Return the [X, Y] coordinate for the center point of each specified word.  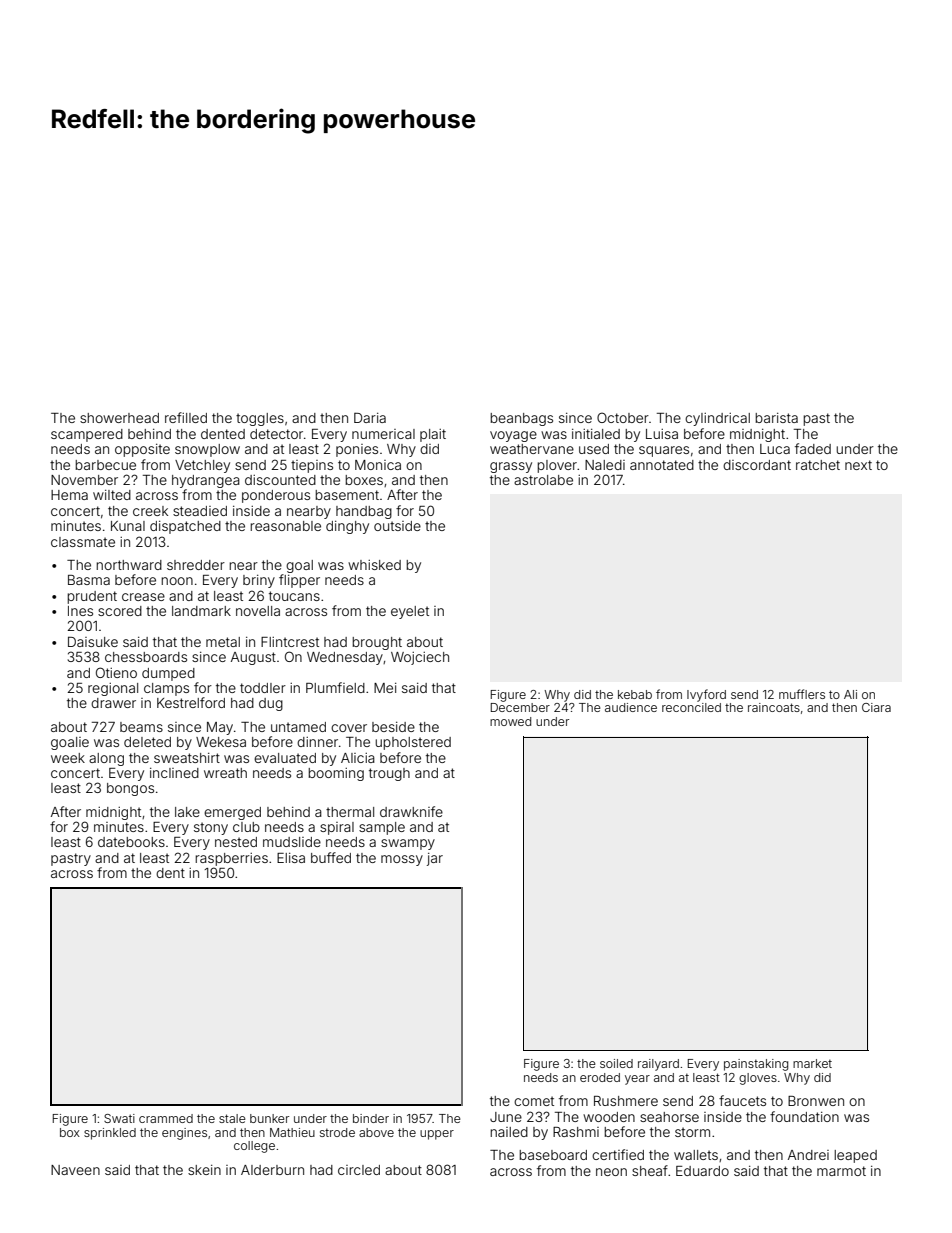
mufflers [802, 694]
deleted [147, 742]
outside [397, 526]
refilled [186, 417]
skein [204, 1170]
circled [359, 1170]
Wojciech [420, 658]
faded [813, 448]
